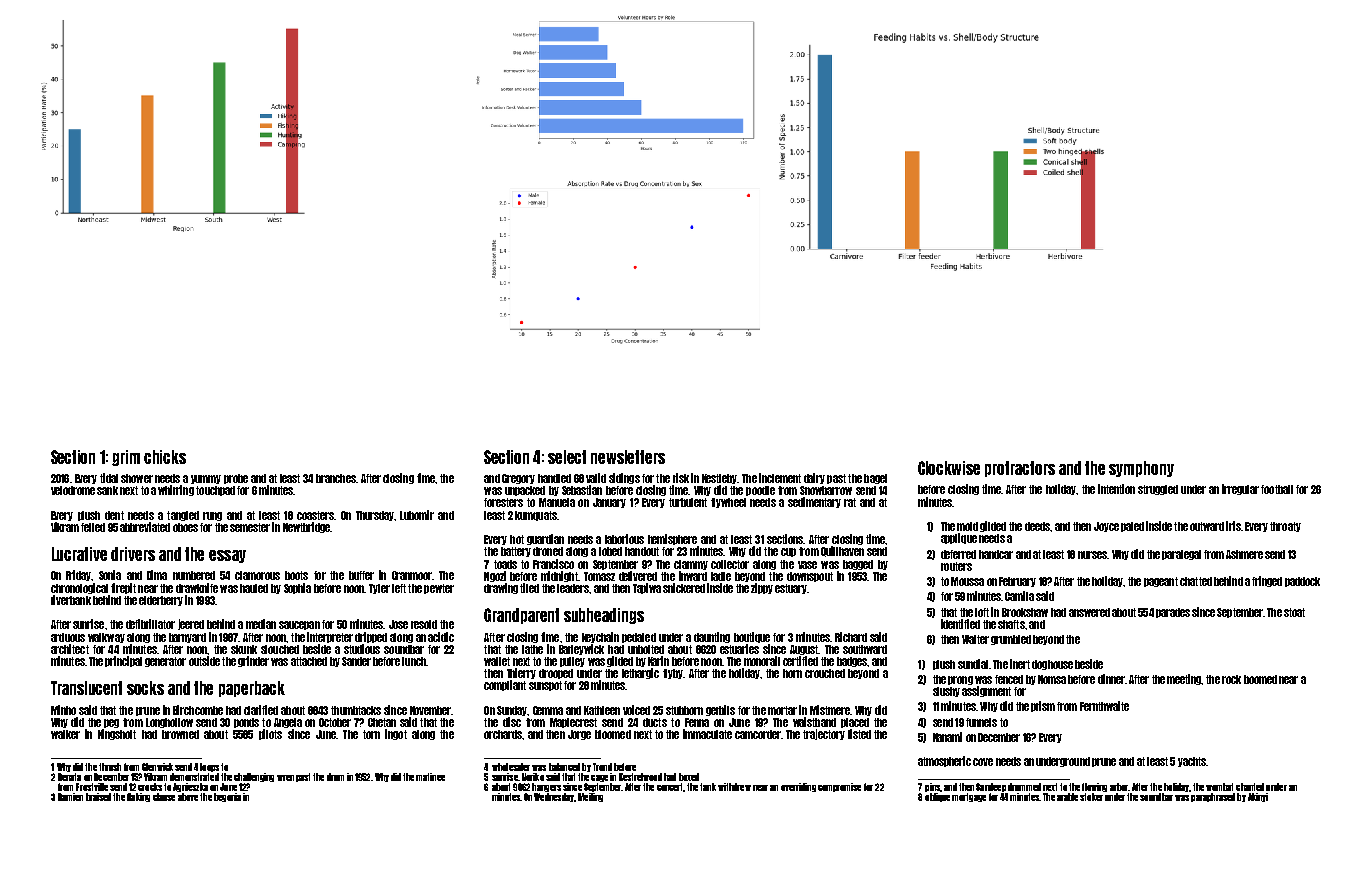 This image has height=887, width=1372. Describe the element at coordinates (986, 691) in the image. I see `assignment` at that location.
